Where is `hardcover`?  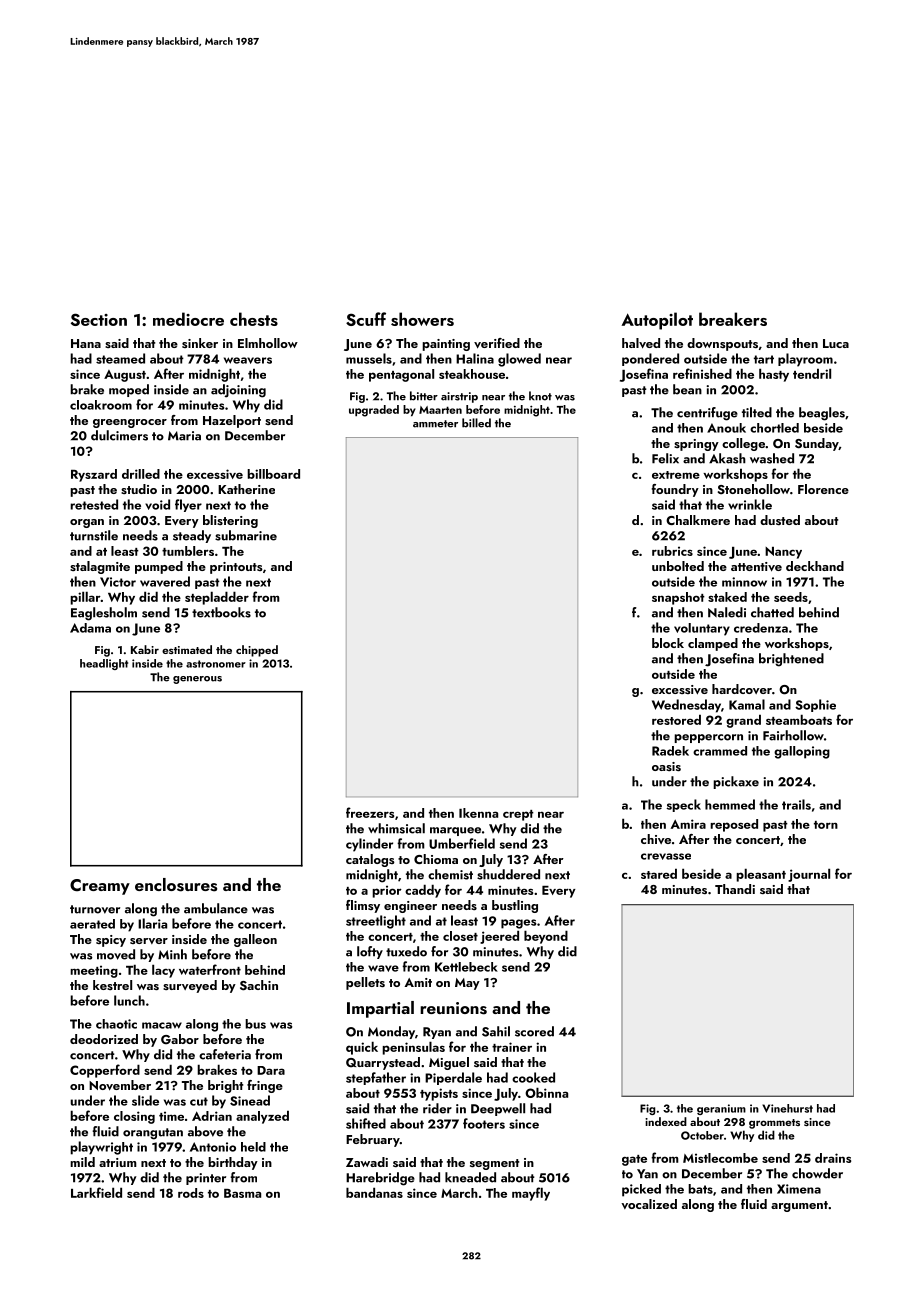 hardcover is located at coordinates (742, 689).
